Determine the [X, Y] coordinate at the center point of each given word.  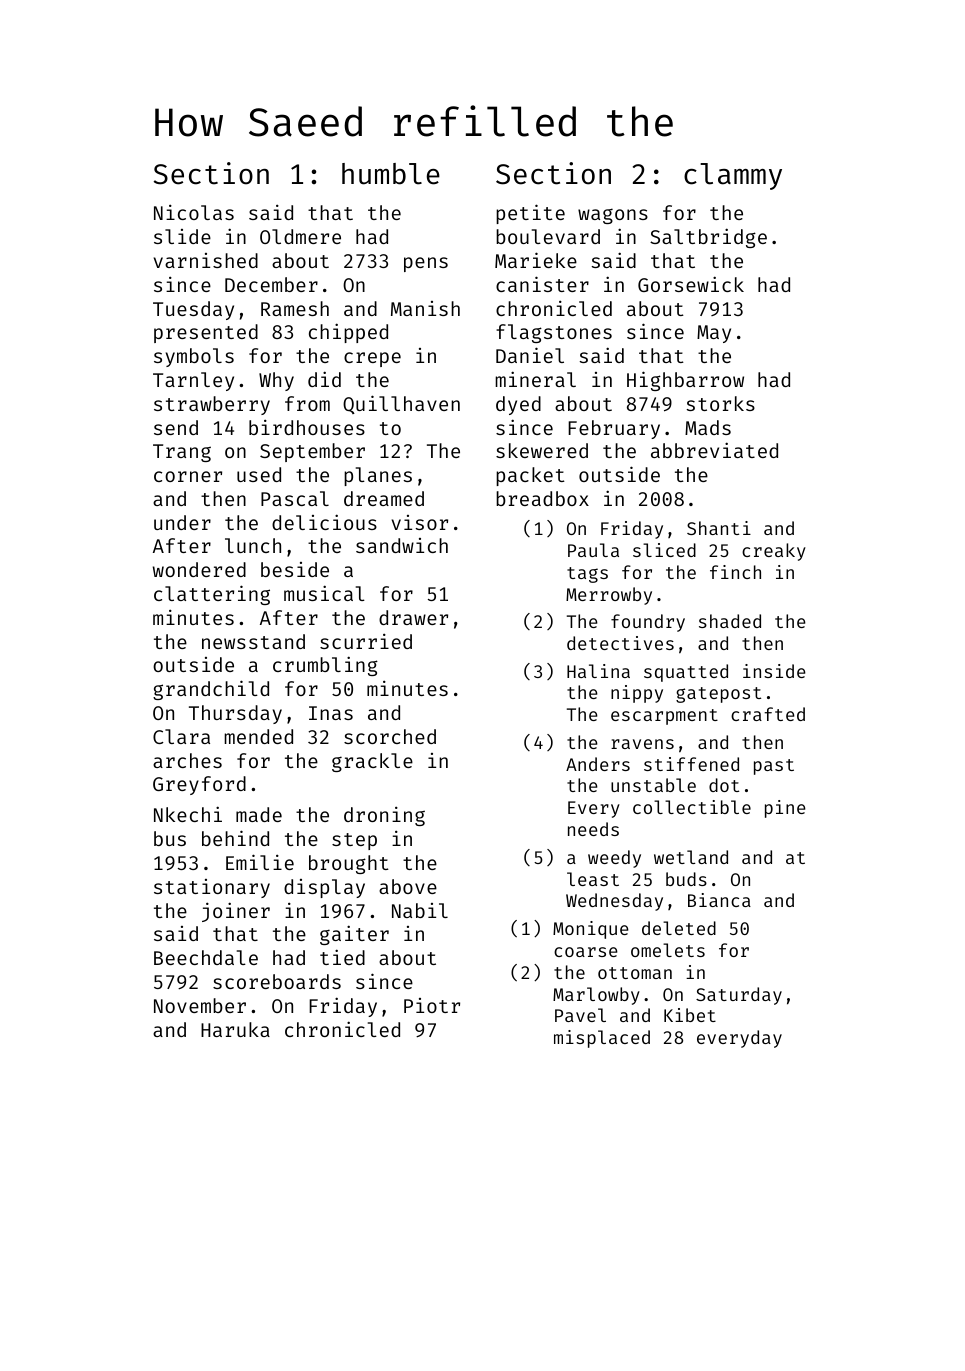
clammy [733, 176]
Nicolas [194, 212]
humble [391, 174]
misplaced [602, 1039]
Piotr [432, 1005]
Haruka [235, 1029]
